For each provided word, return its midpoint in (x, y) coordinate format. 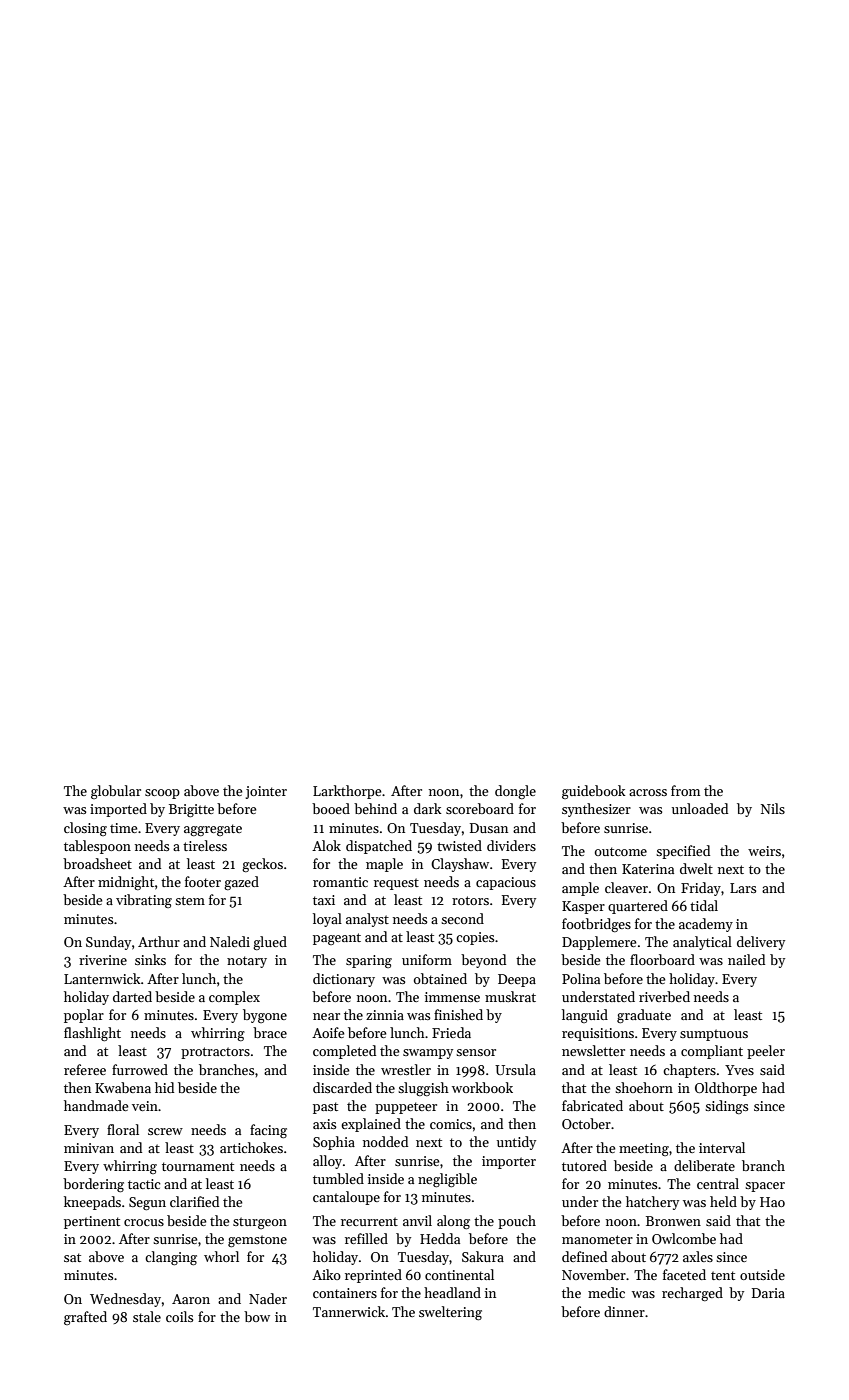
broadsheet (97, 863)
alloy (327, 1162)
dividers (511, 845)
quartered (638, 907)
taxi (324, 900)
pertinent (92, 1222)
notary (247, 962)
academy (706, 925)
